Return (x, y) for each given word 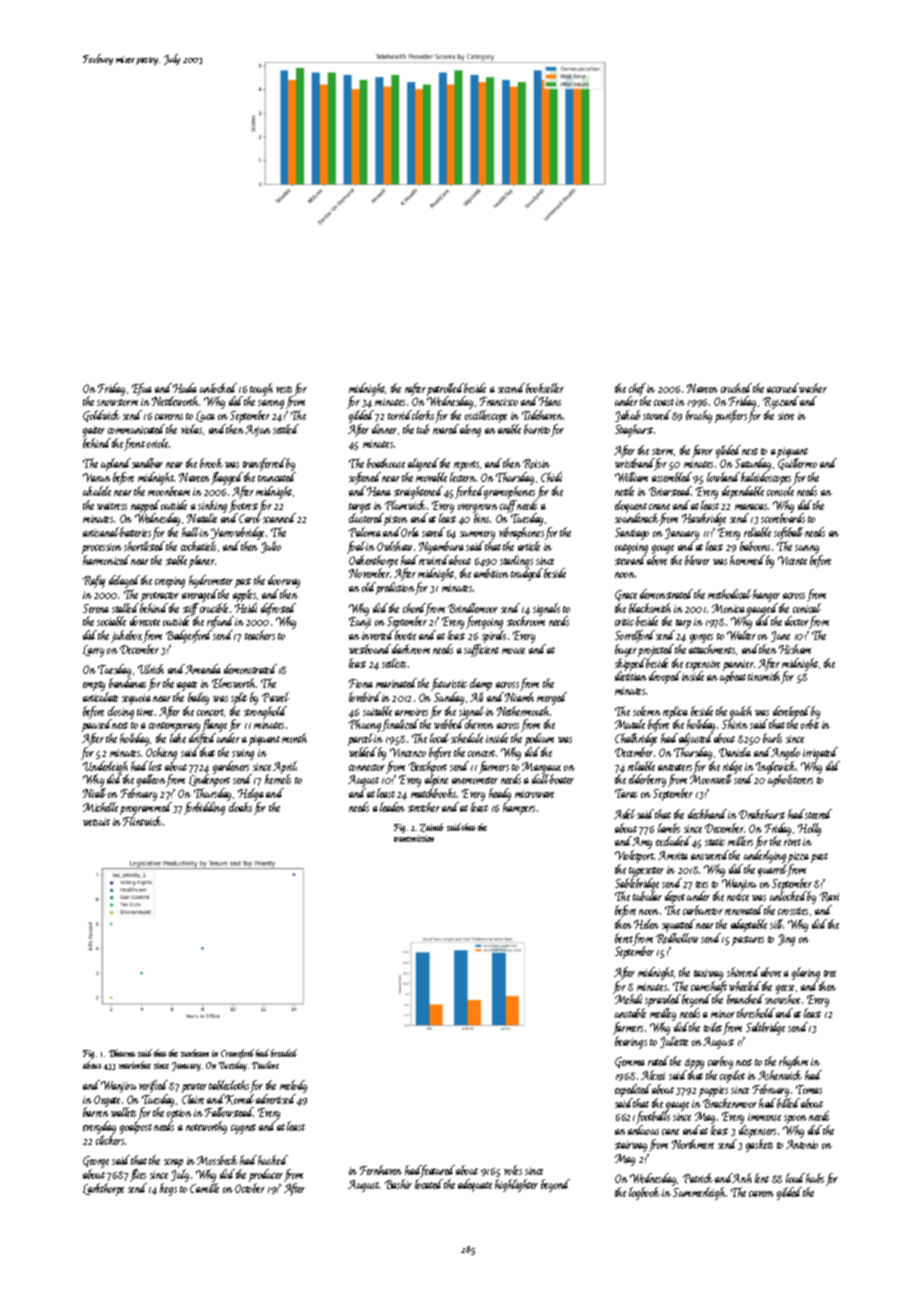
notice (738, 897)
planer (202, 561)
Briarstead (670, 491)
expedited (633, 1090)
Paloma (365, 532)
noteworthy (206, 1127)
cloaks (240, 807)
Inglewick (776, 767)
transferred (265, 464)
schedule (467, 738)
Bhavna (122, 1053)
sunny (807, 549)
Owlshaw (394, 546)
